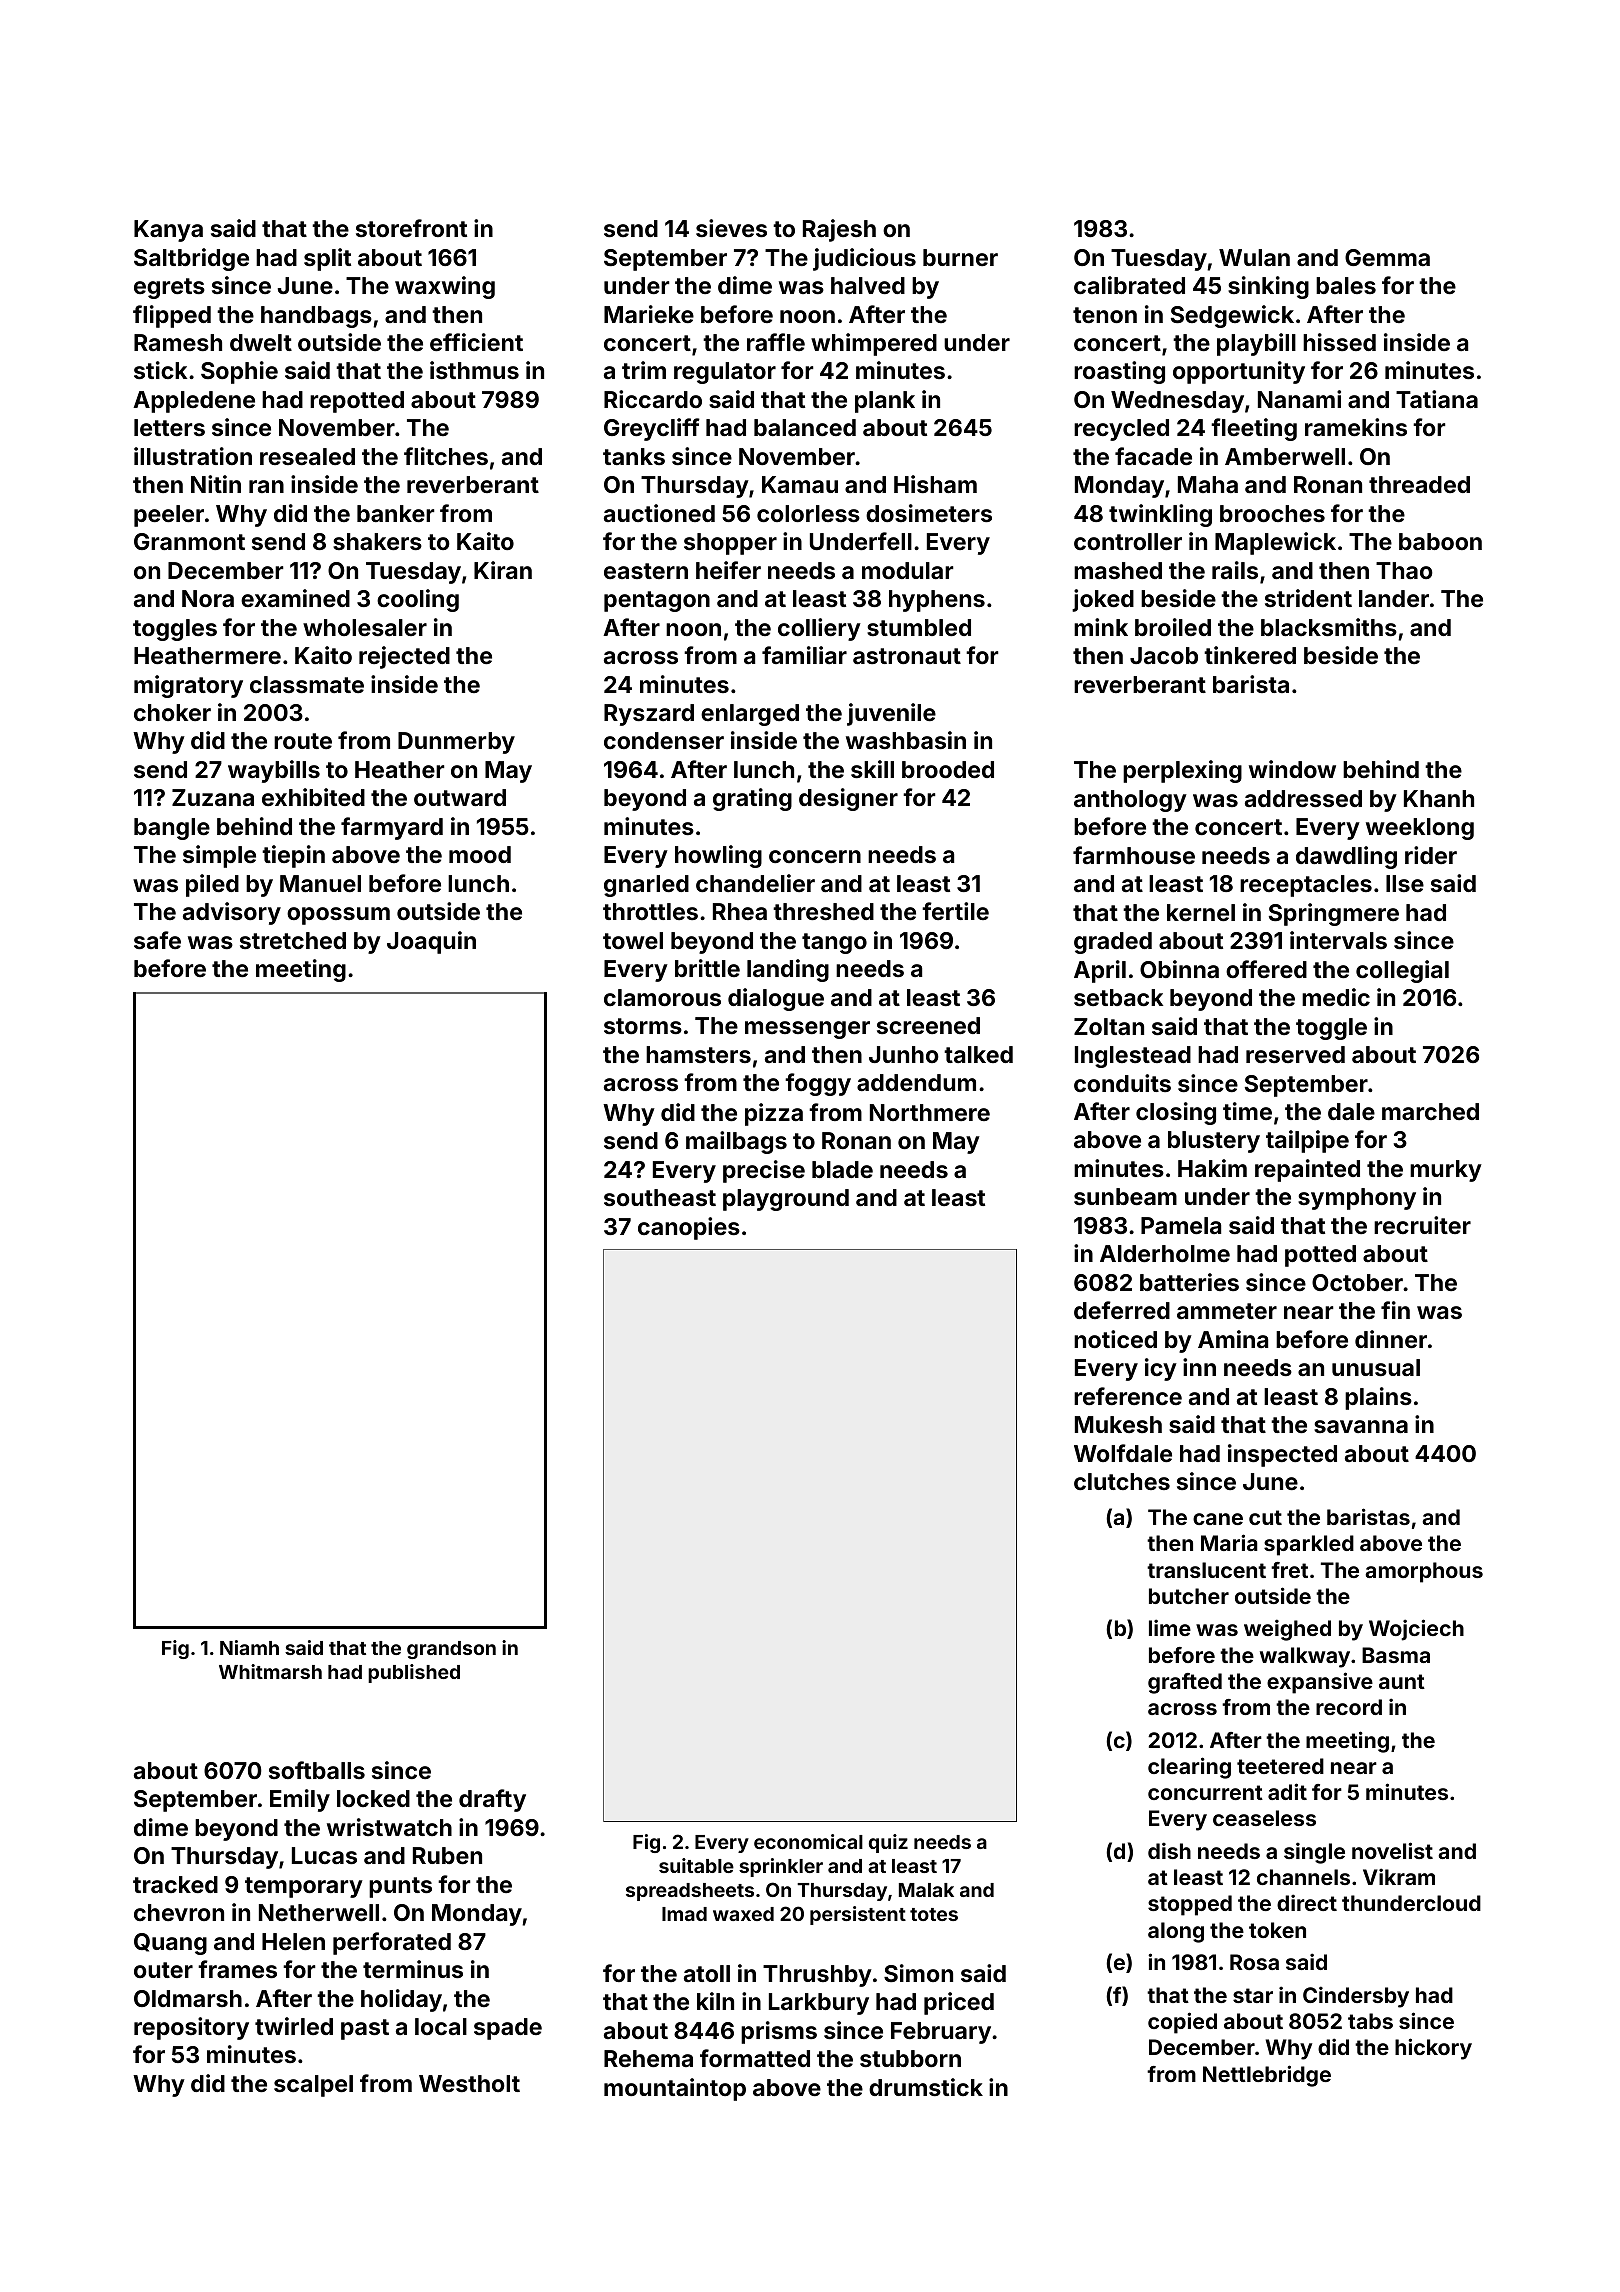 The height and width of the page is (2292, 1620). I want to click on canopies, so click(689, 1228).
